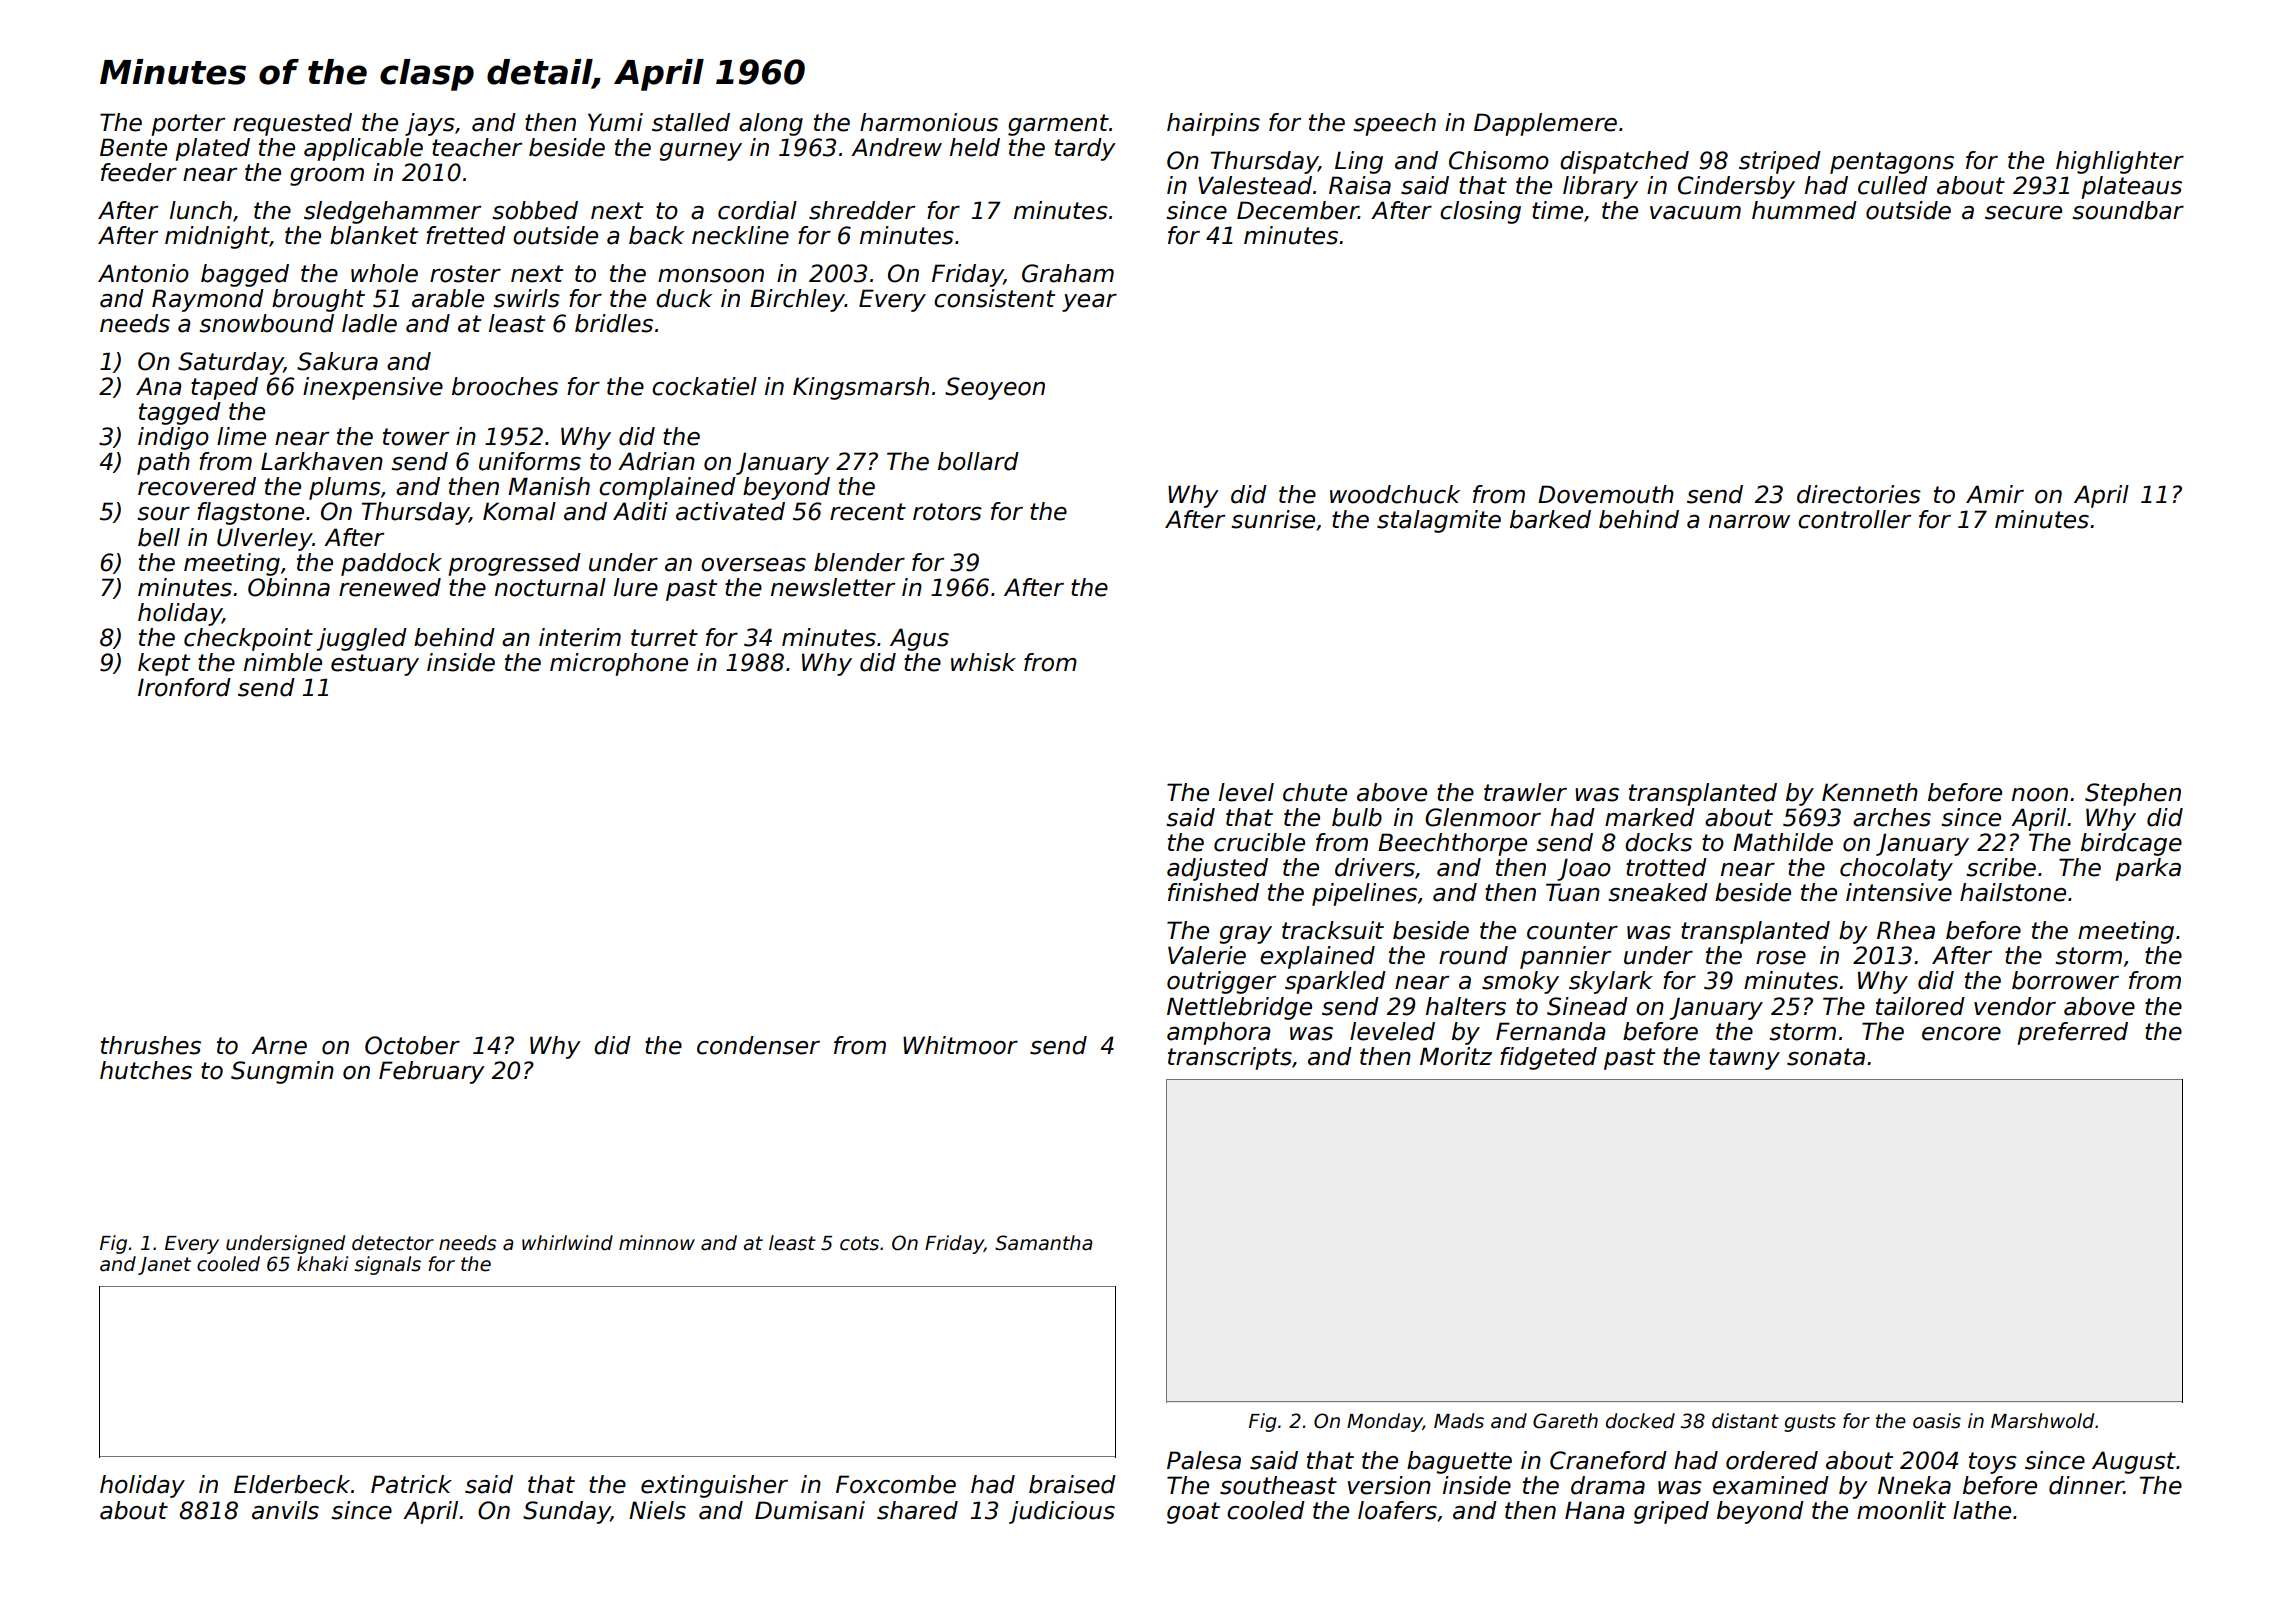 This screenshot has width=2282, height=1614. What do you see at coordinates (393, 1243) in the screenshot?
I see `detector` at bounding box center [393, 1243].
